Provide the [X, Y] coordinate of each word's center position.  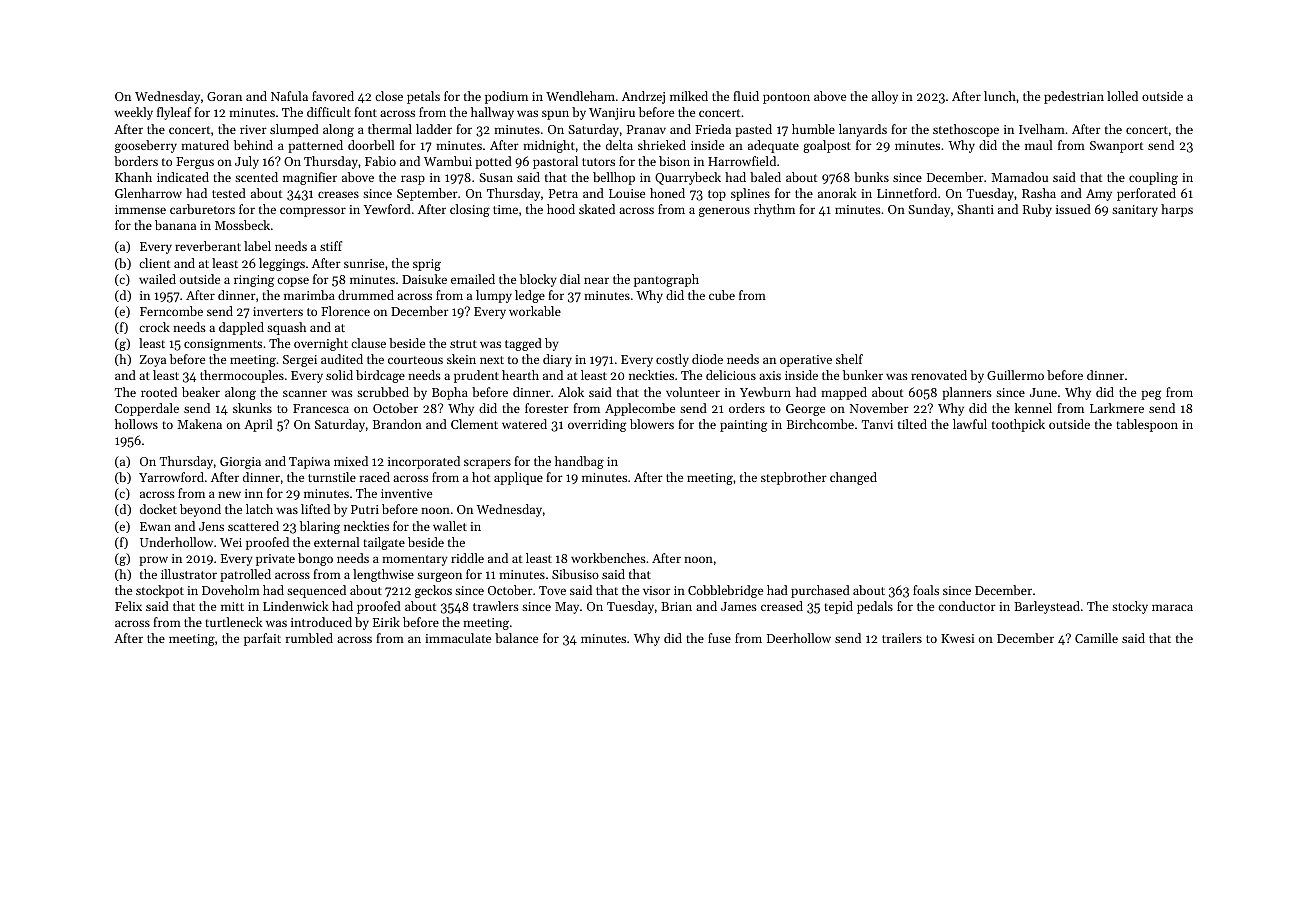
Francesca [321, 408]
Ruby [1037, 210]
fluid [746, 96]
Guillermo [1015, 375]
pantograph [666, 280]
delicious [731, 375]
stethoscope [966, 130]
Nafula [289, 96]
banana [175, 225]
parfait [262, 639]
